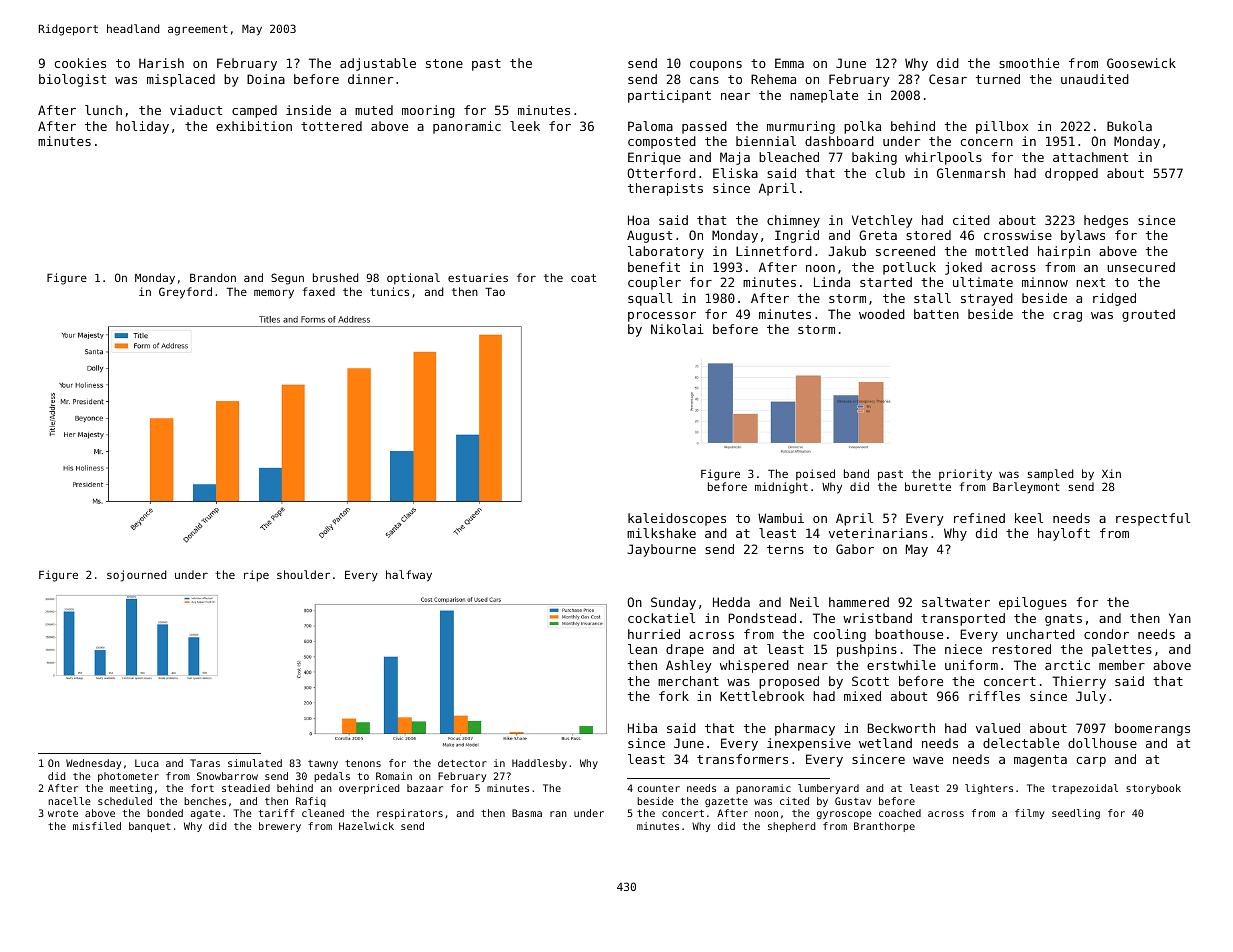 The width and height of the screenshot is (1233, 952). I want to click on leek, so click(525, 126).
